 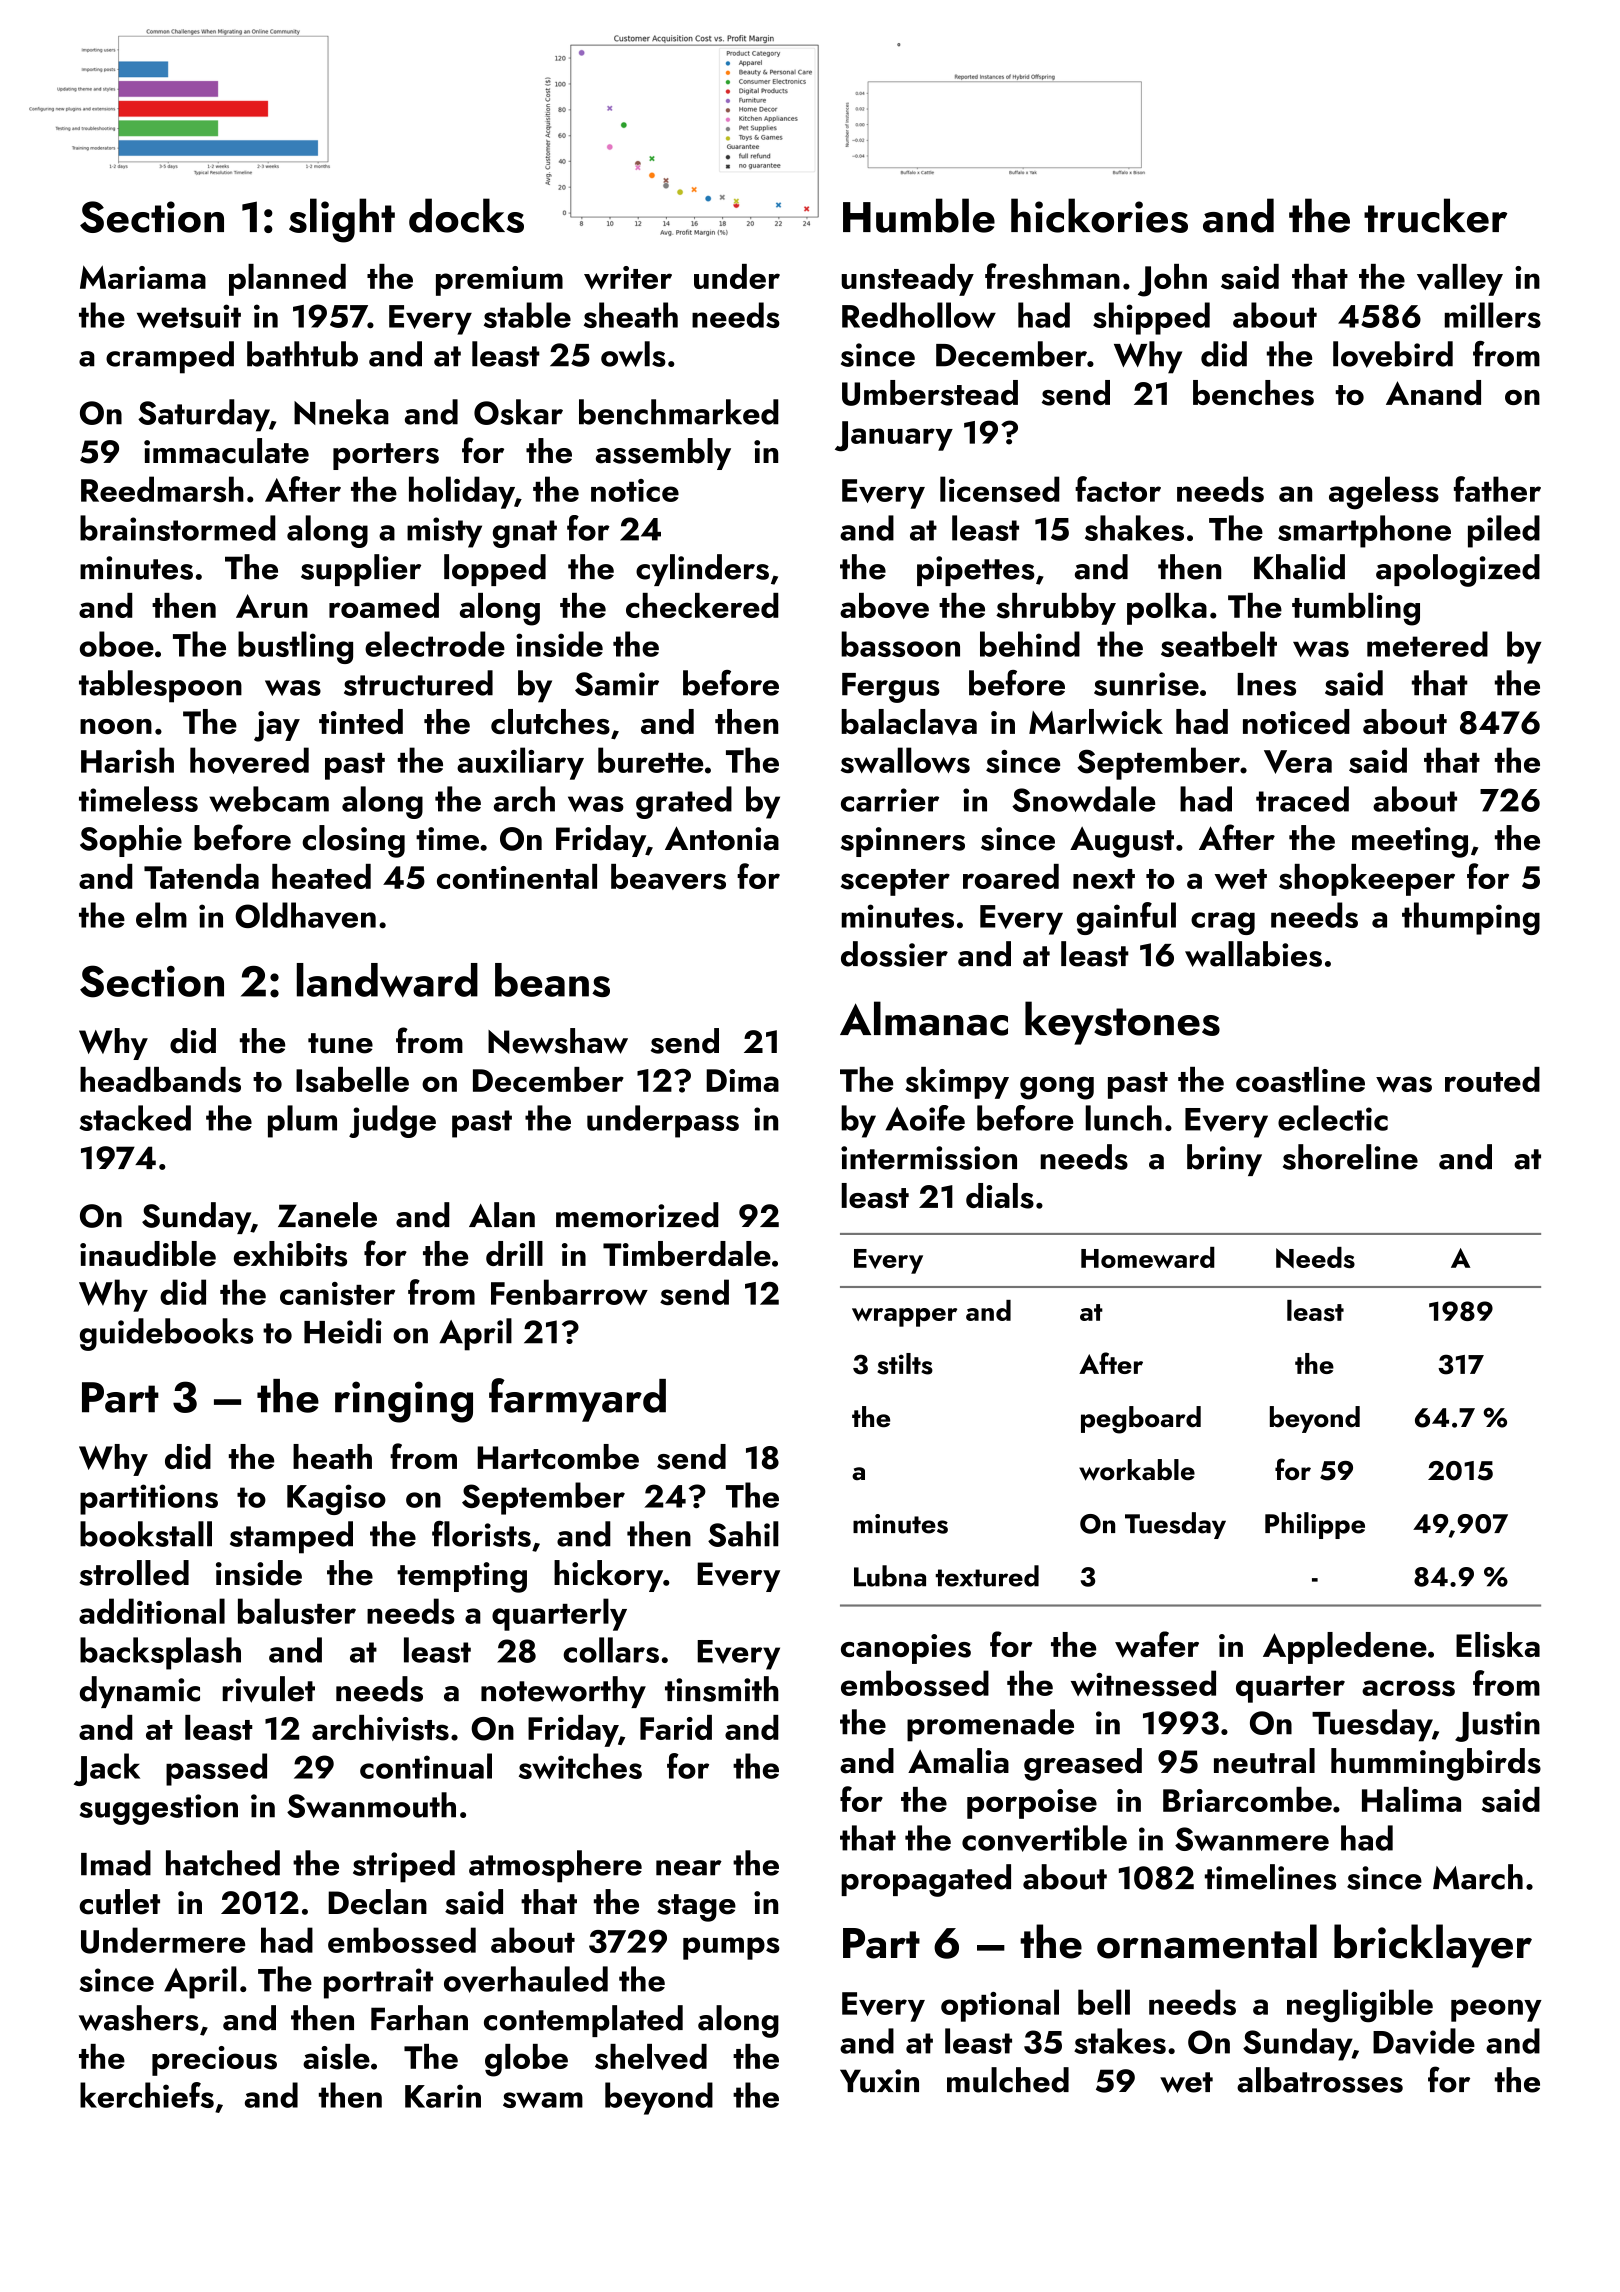 What do you see at coordinates (1424, 2041) in the screenshot?
I see `Davide` at bounding box center [1424, 2041].
